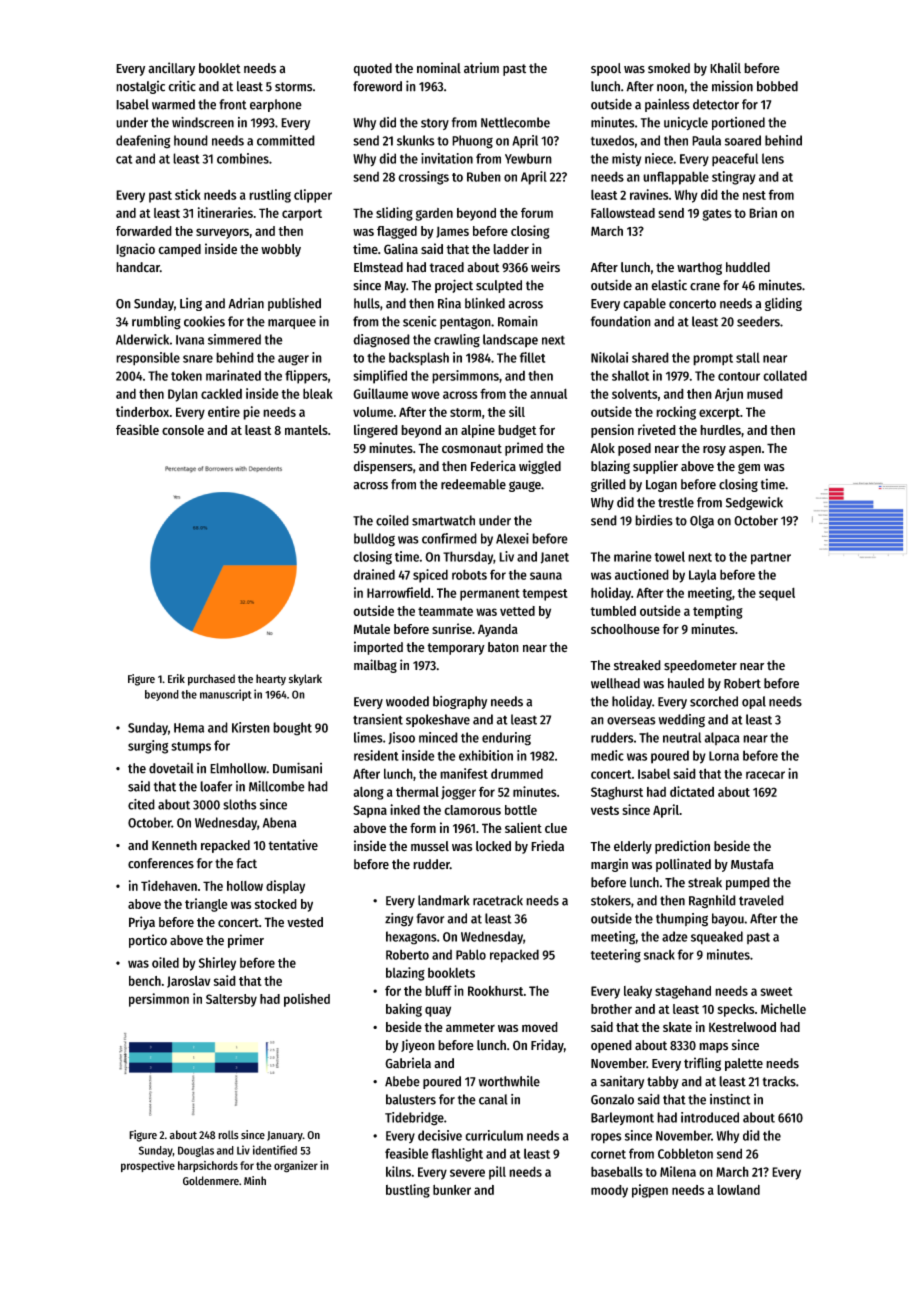  I want to click on Olga, so click(702, 522).
